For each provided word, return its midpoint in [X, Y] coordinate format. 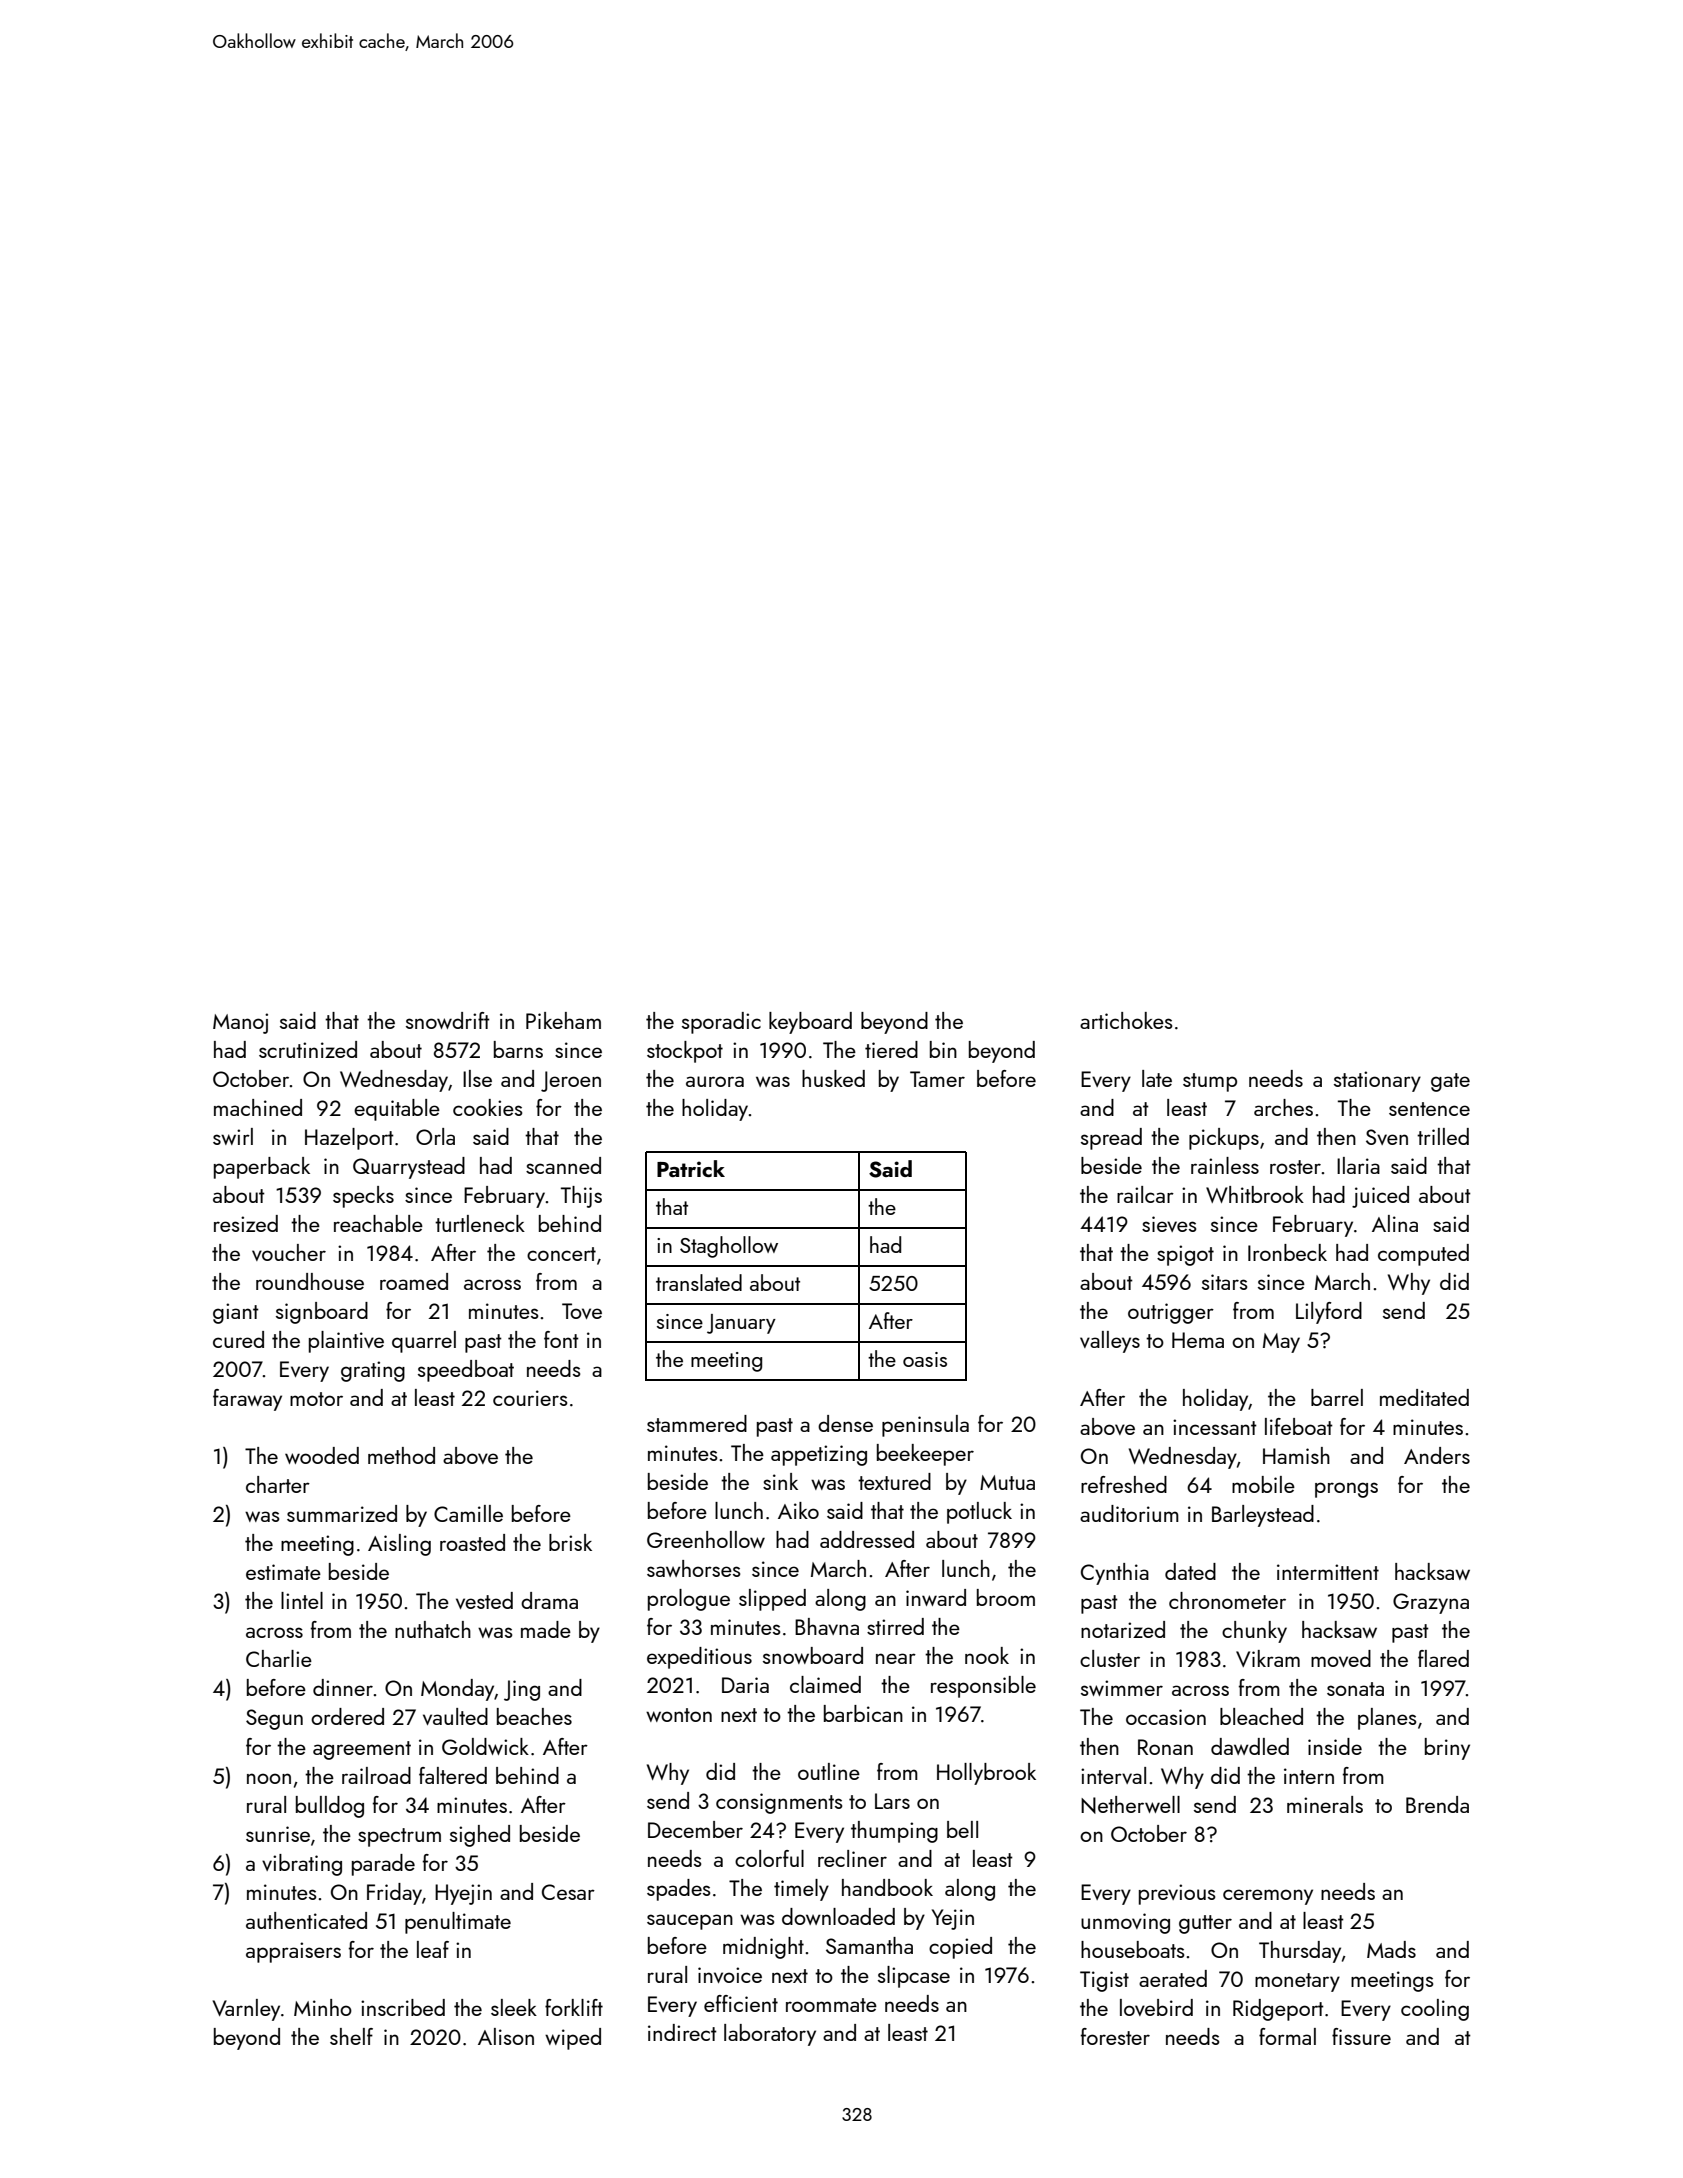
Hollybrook [986, 1774]
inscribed [403, 2007]
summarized [342, 1513]
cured [238, 1339]
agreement [362, 1750]
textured [894, 1481]
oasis [925, 1359]
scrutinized [308, 1049]
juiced [1380, 1197]
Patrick [691, 1168]
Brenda [1437, 1804]
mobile [1263, 1484]
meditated [1424, 1397]
